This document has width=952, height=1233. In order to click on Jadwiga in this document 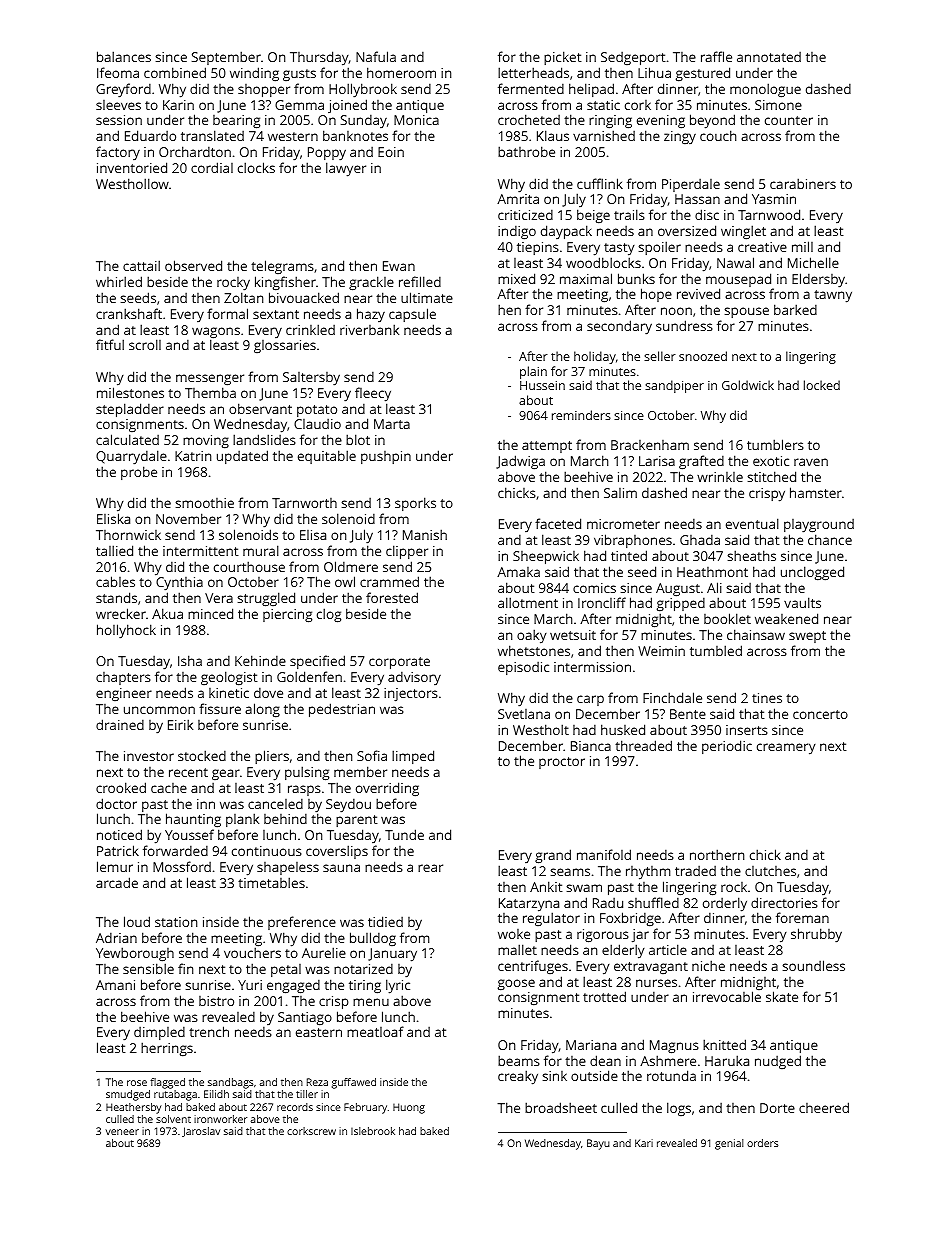, I will do `click(520, 462)`.
